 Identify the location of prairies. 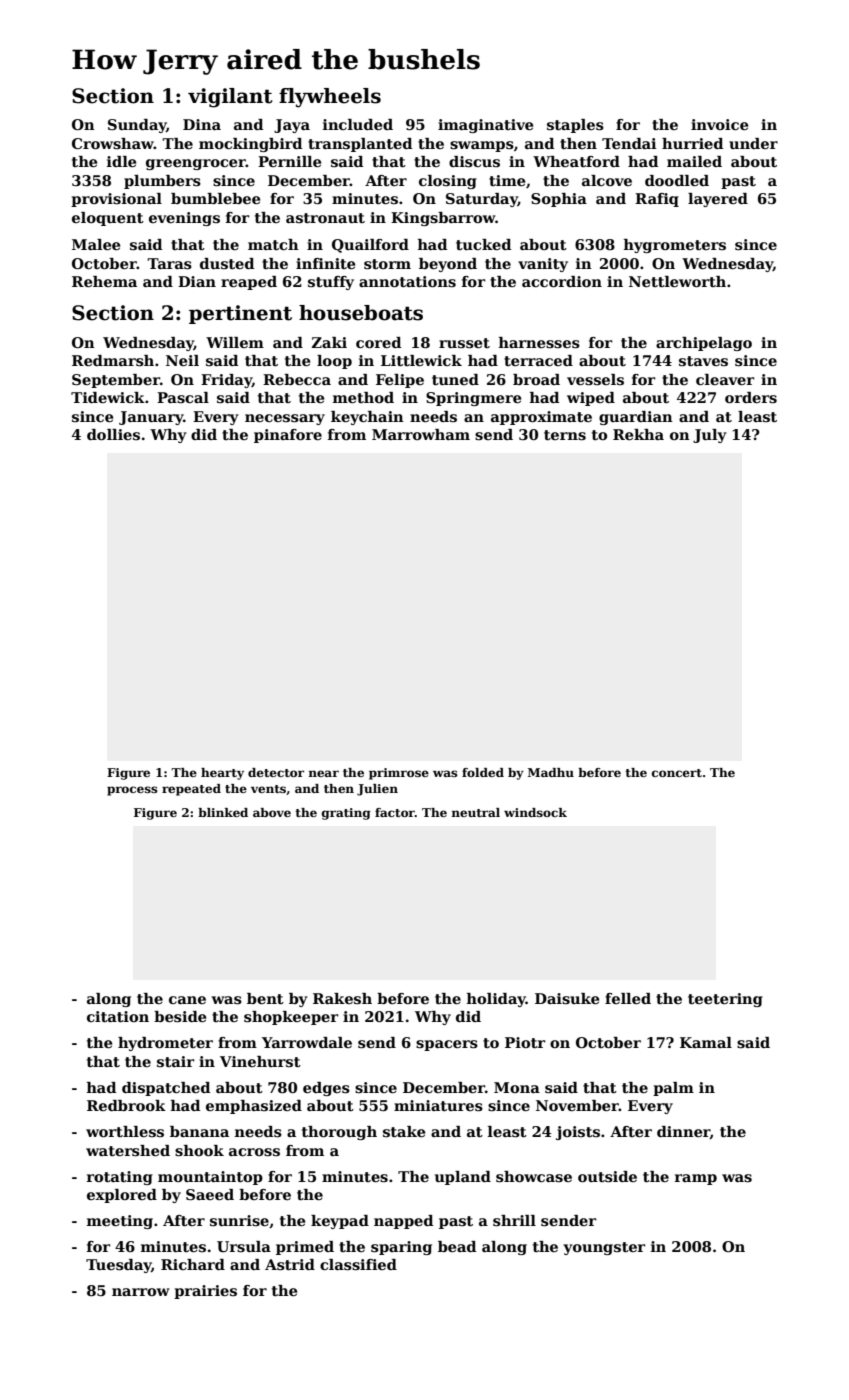
(205, 1292).
